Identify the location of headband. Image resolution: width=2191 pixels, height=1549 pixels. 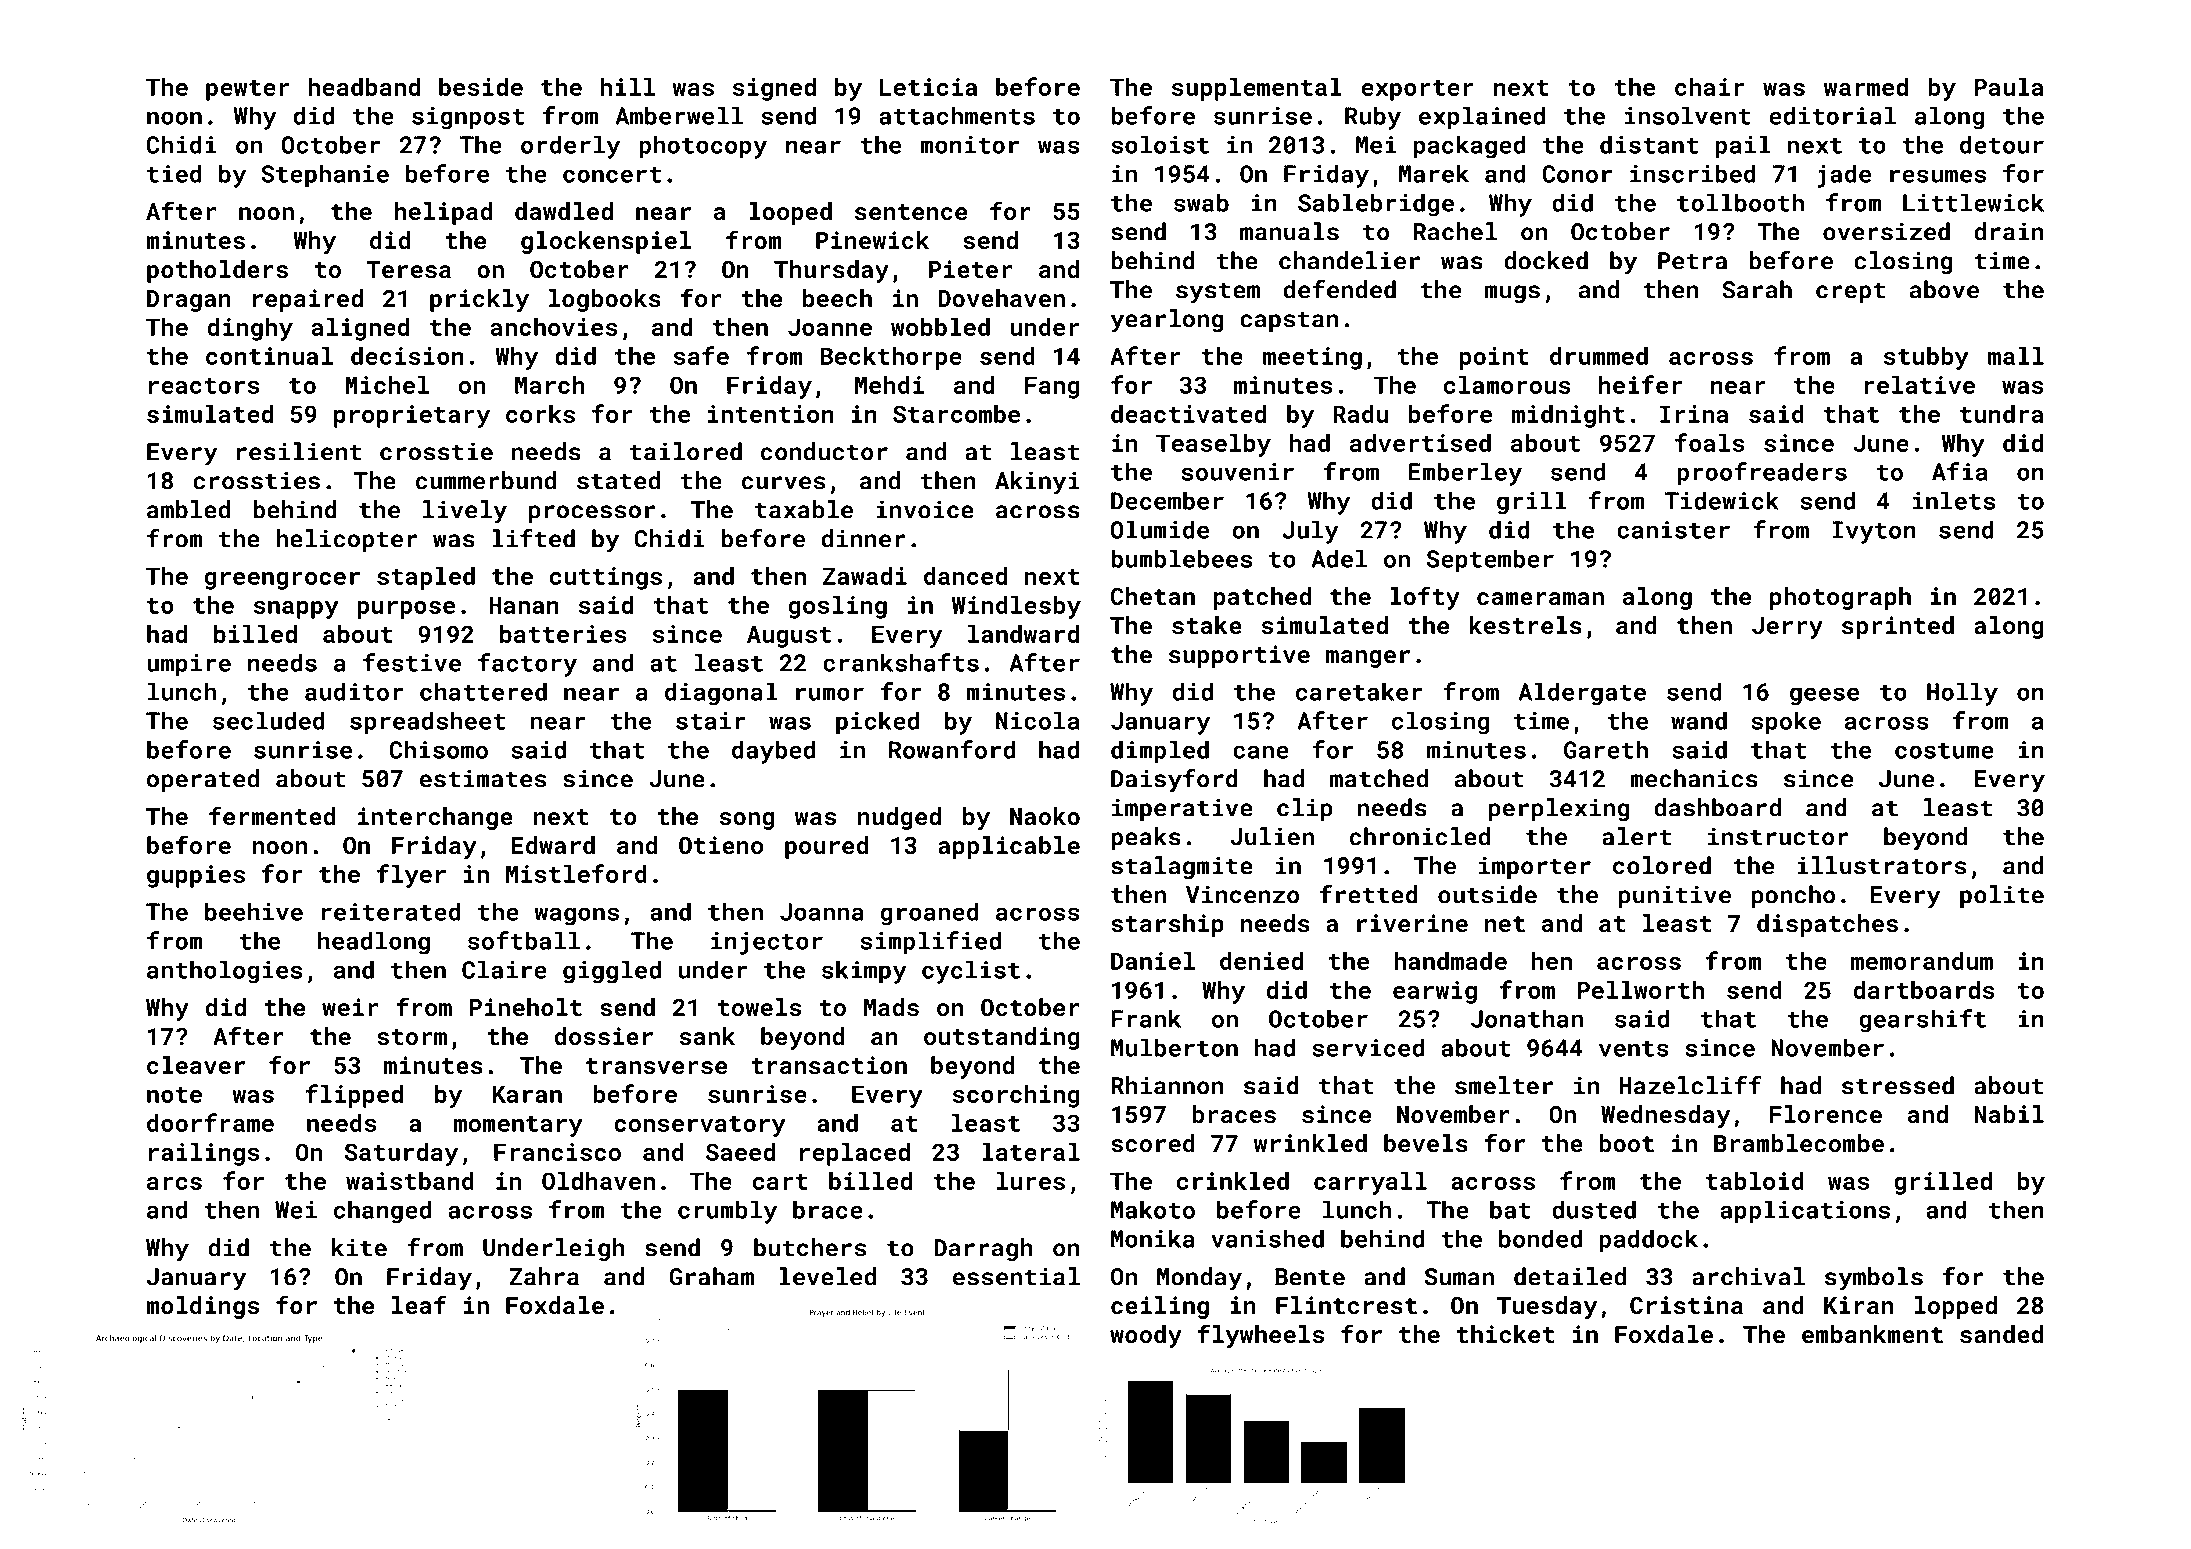
(364, 87).
